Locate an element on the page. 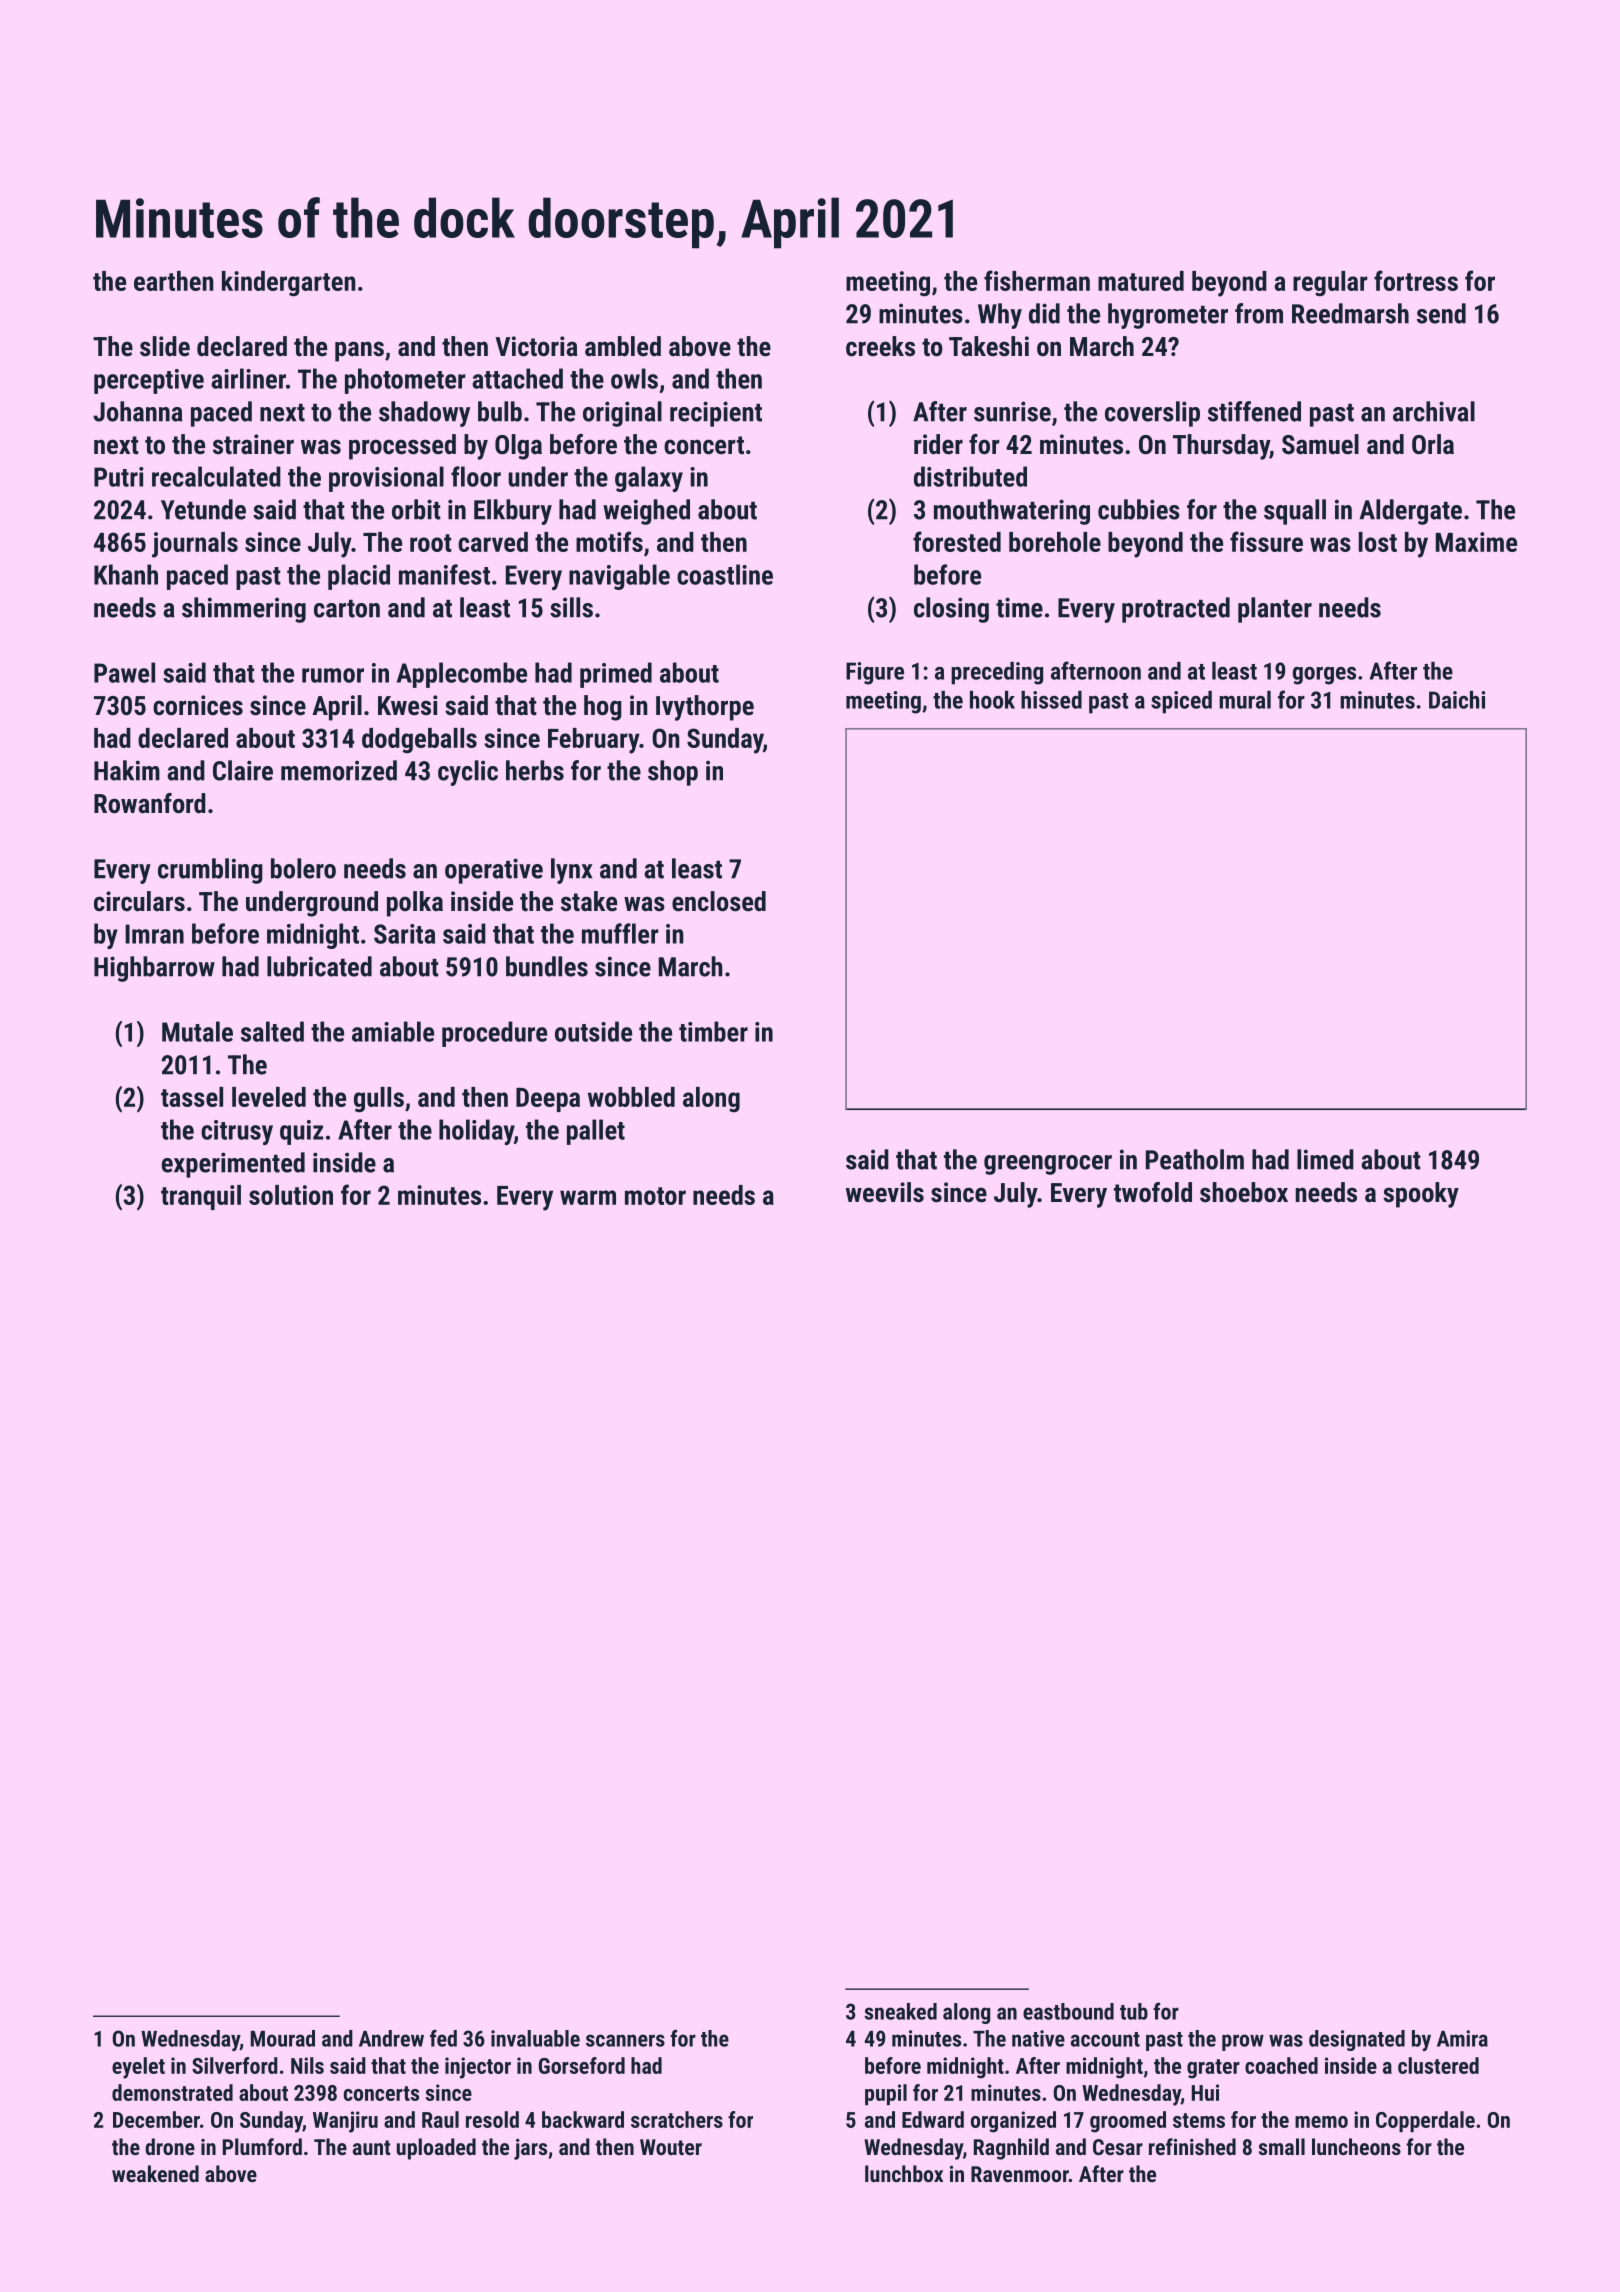 This document has width=1620, height=2292. Sarita is located at coordinates (404, 934).
